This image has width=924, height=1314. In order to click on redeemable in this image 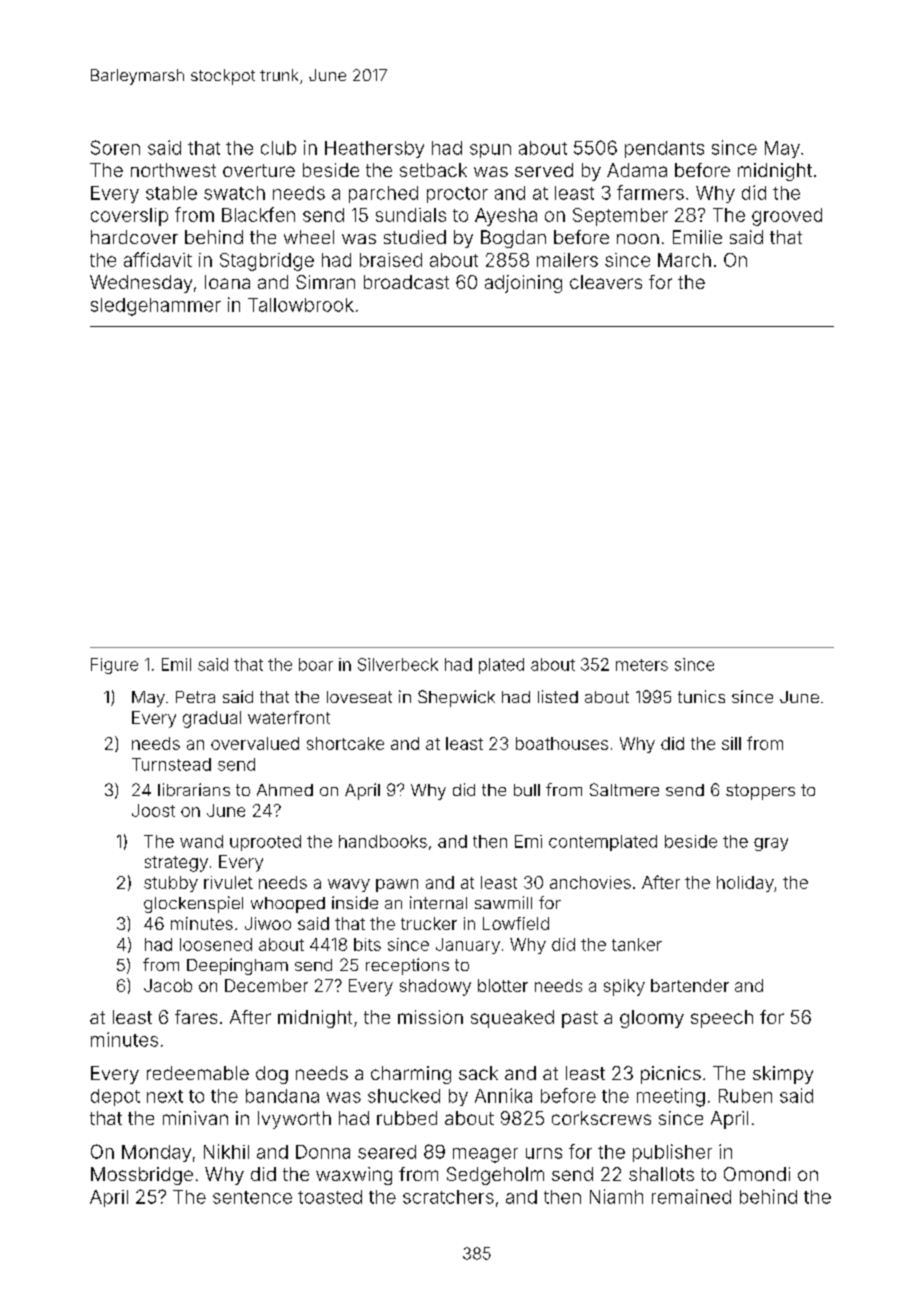, I will do `click(198, 1073)`.
